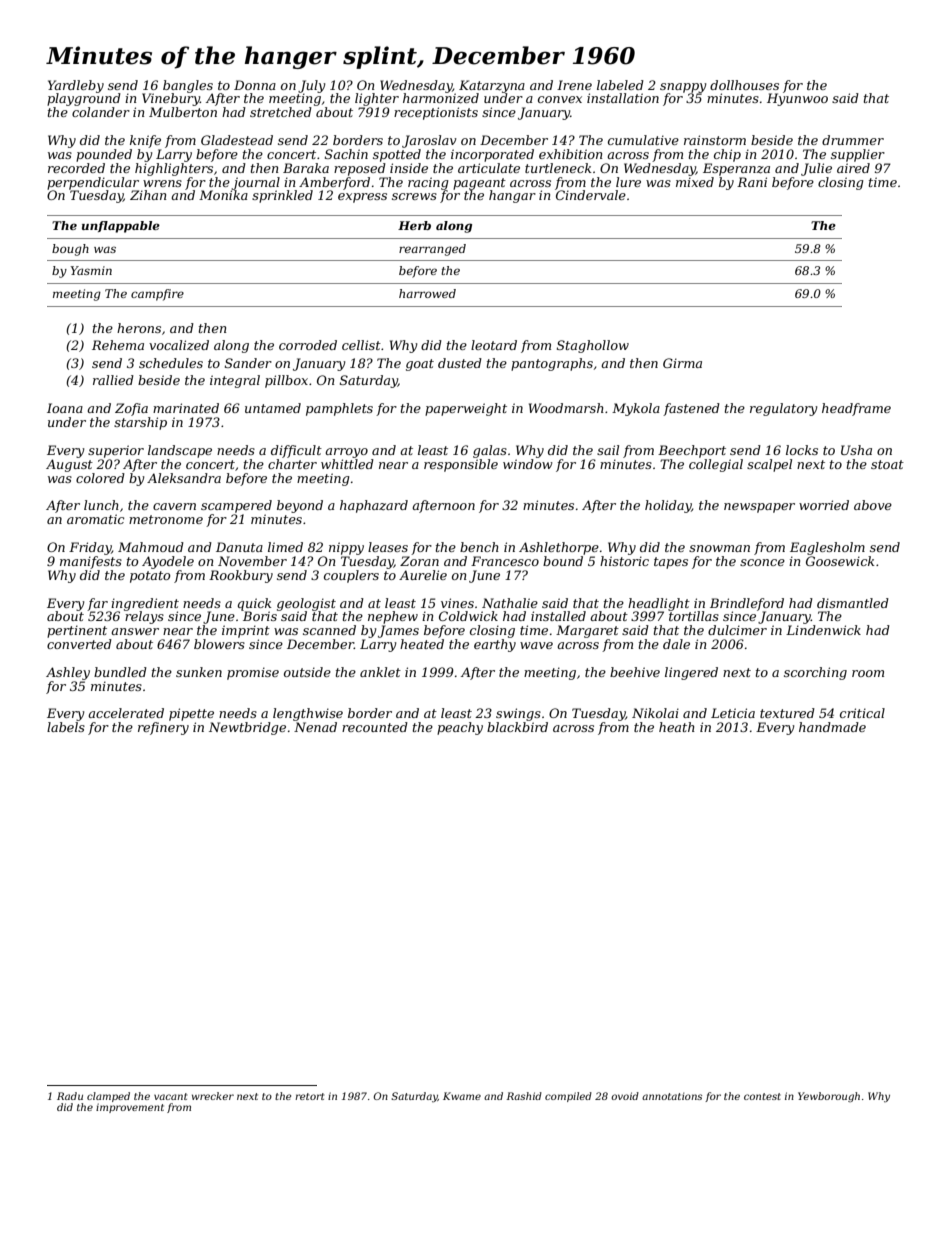  Describe the element at coordinates (797, 99) in the screenshot. I see `Hyunwoo` at that location.
